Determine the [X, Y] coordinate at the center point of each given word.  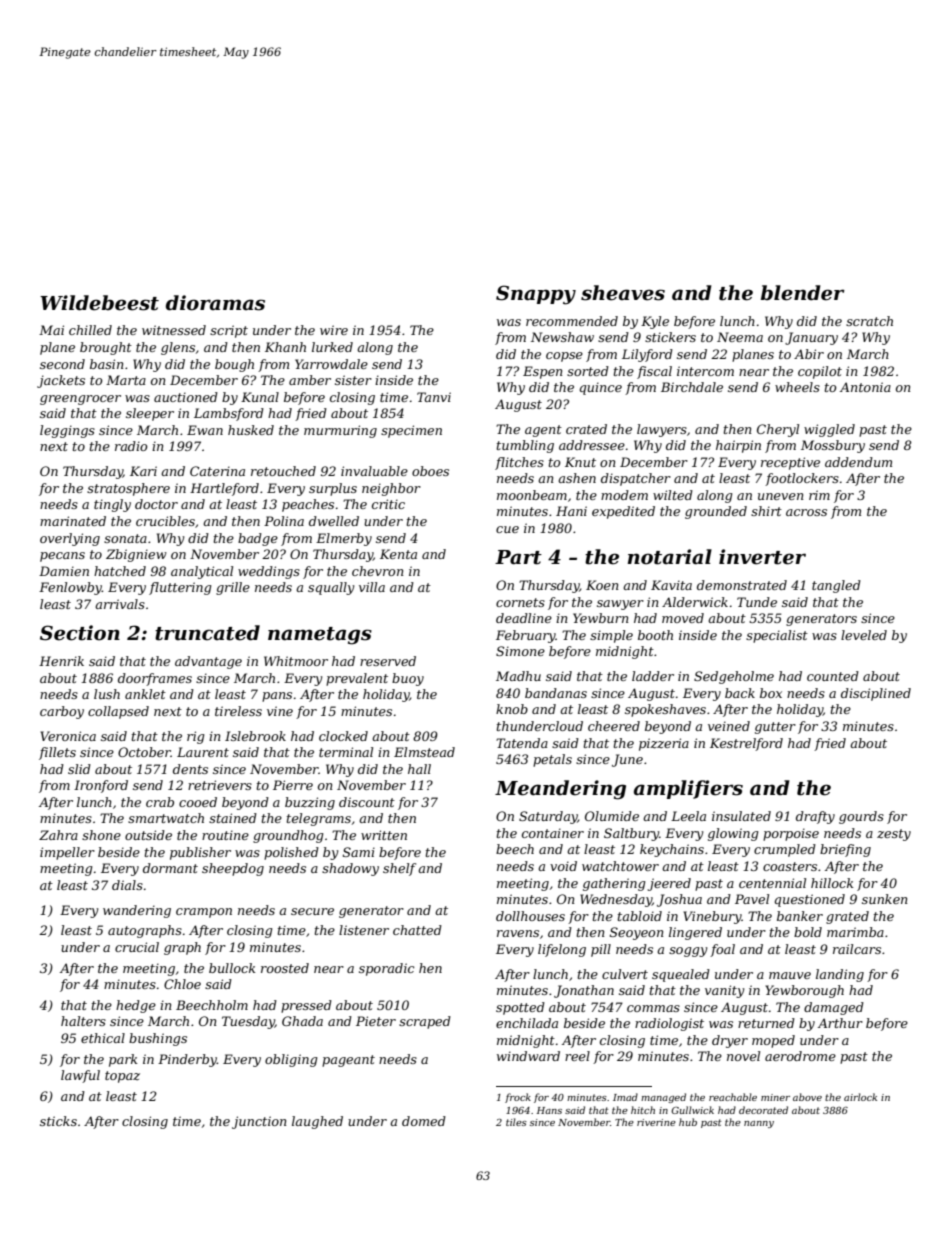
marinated [73, 521]
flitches [519, 463]
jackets [61, 381]
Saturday [548, 817]
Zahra [58, 835]
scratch [869, 321]
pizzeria [664, 744]
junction [259, 1122]
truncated [207, 633]
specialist [777, 636]
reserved [388, 661]
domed [424, 1121]
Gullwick [692, 1110]
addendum [858, 462]
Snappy [536, 295]
